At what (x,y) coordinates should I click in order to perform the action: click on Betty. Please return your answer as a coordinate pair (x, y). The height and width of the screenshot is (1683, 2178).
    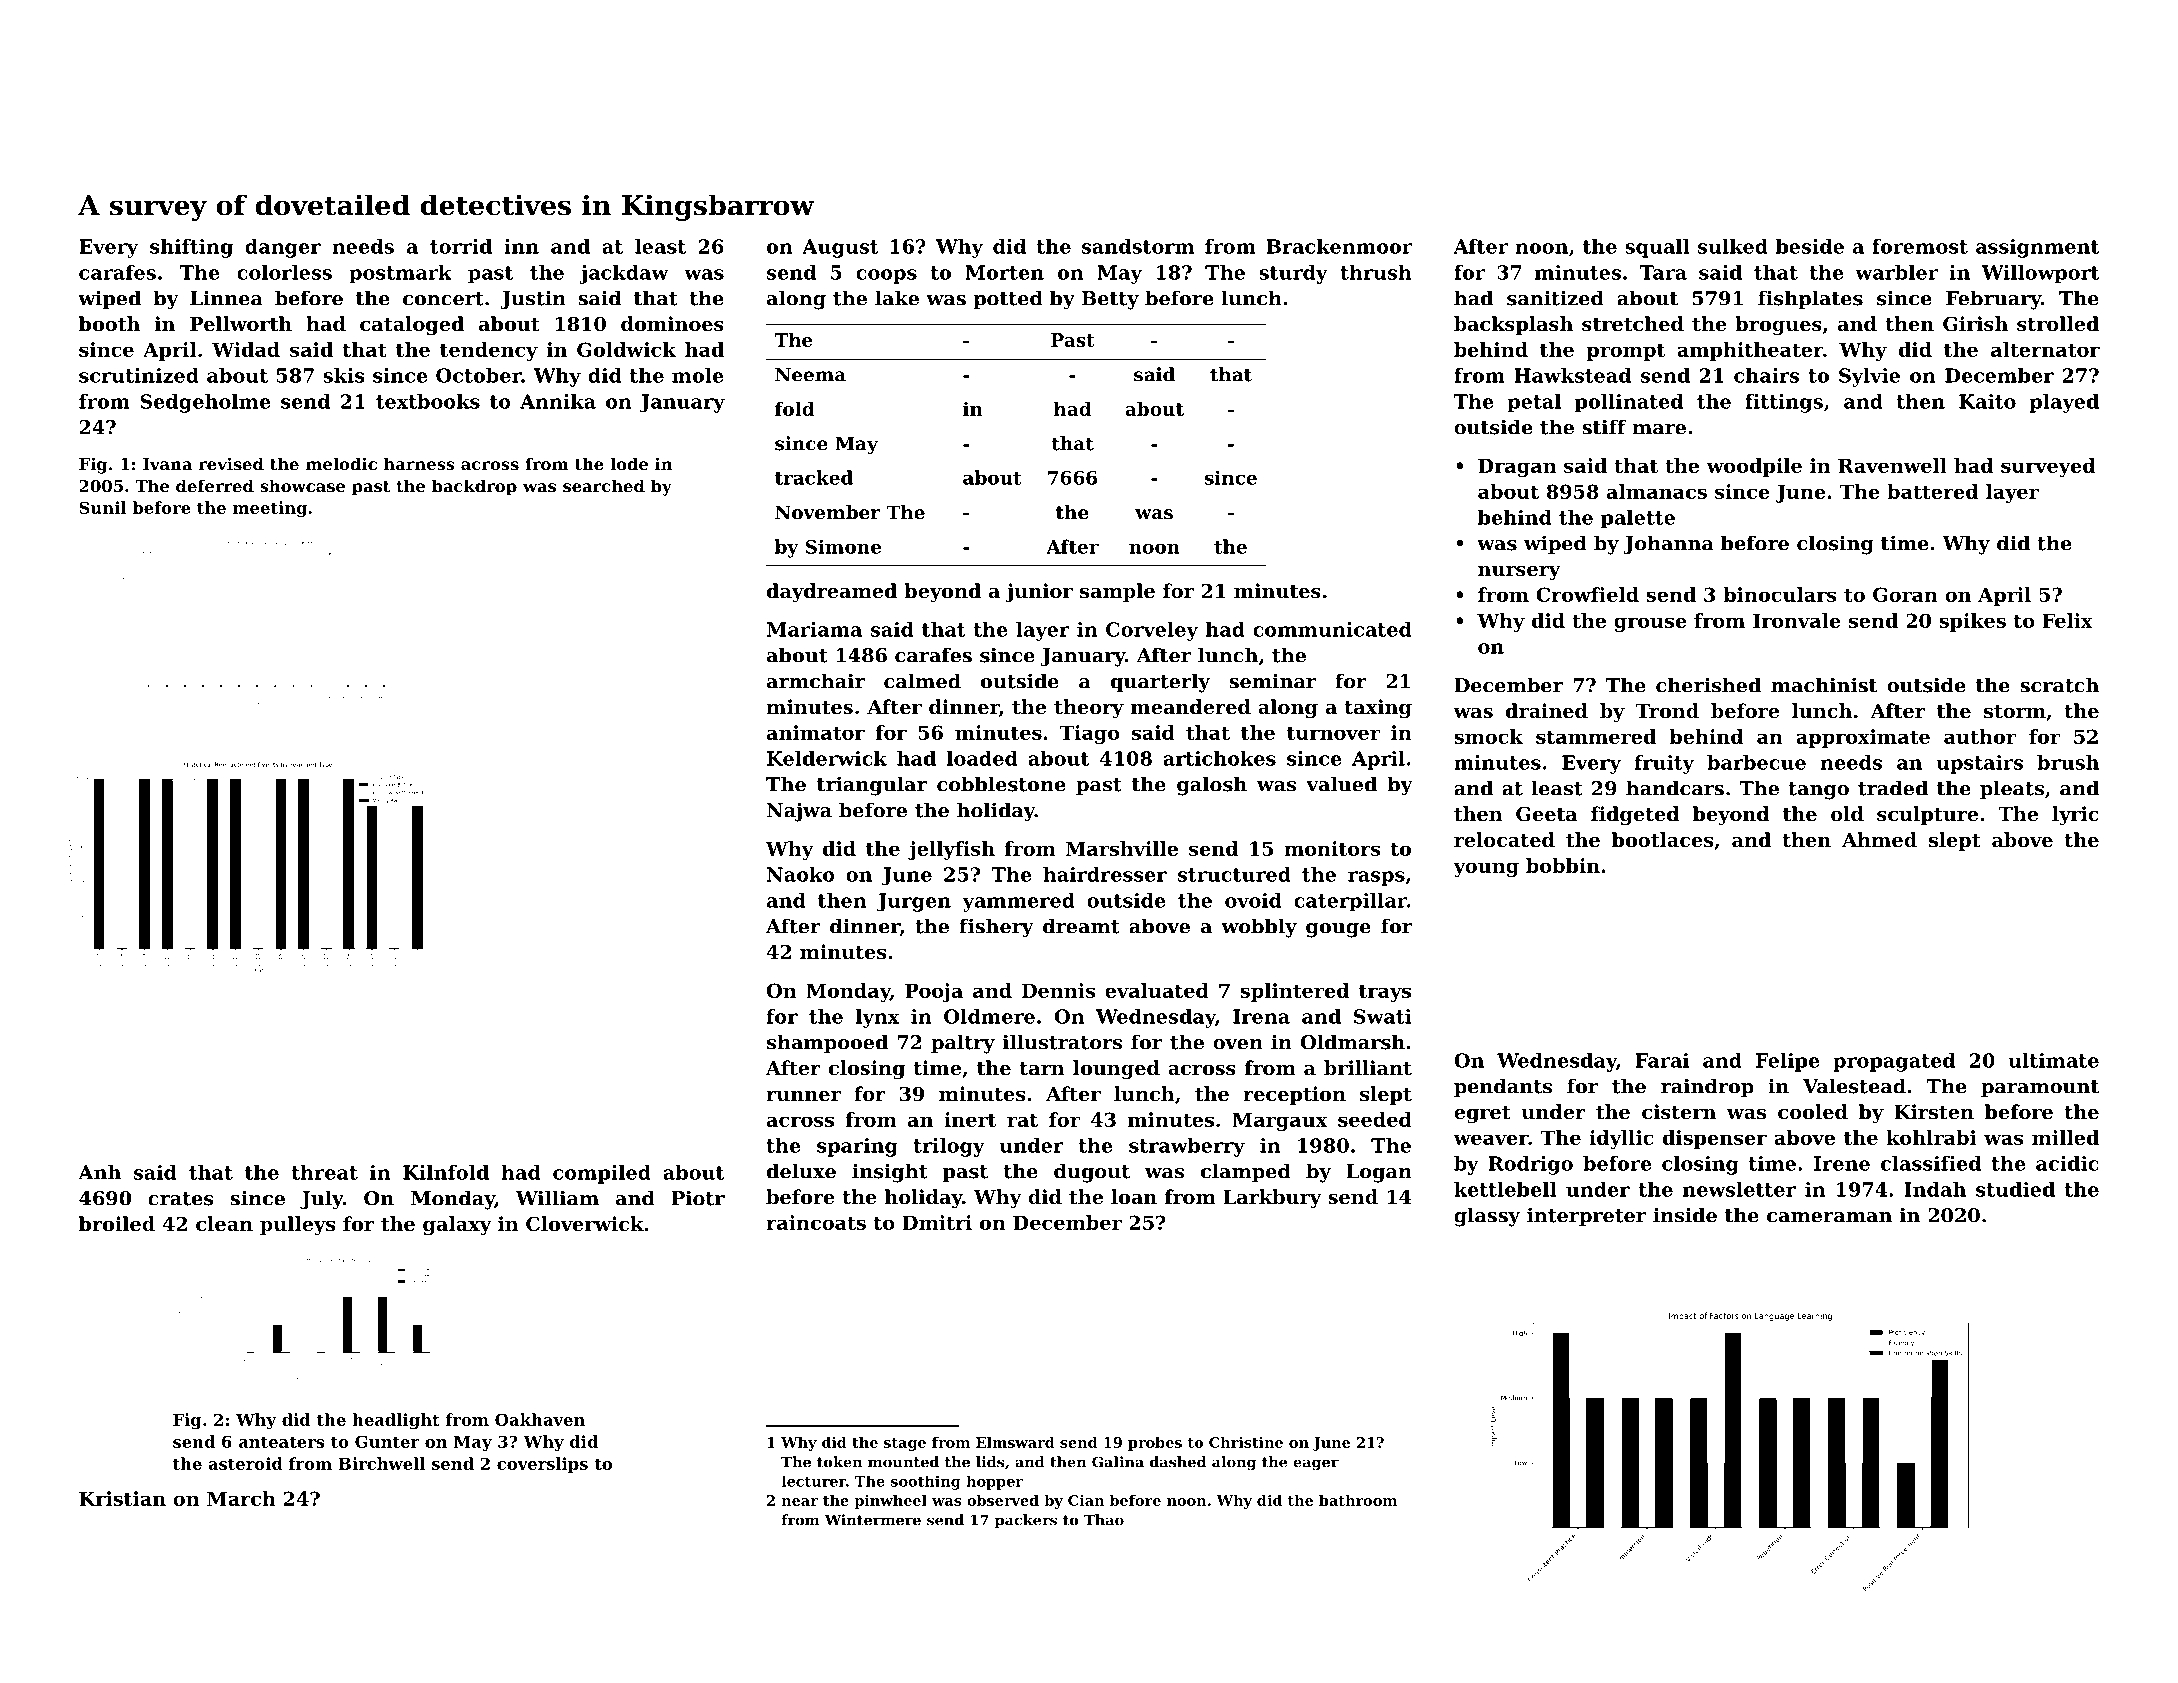
    Looking at the image, I should click on (1110, 300).
